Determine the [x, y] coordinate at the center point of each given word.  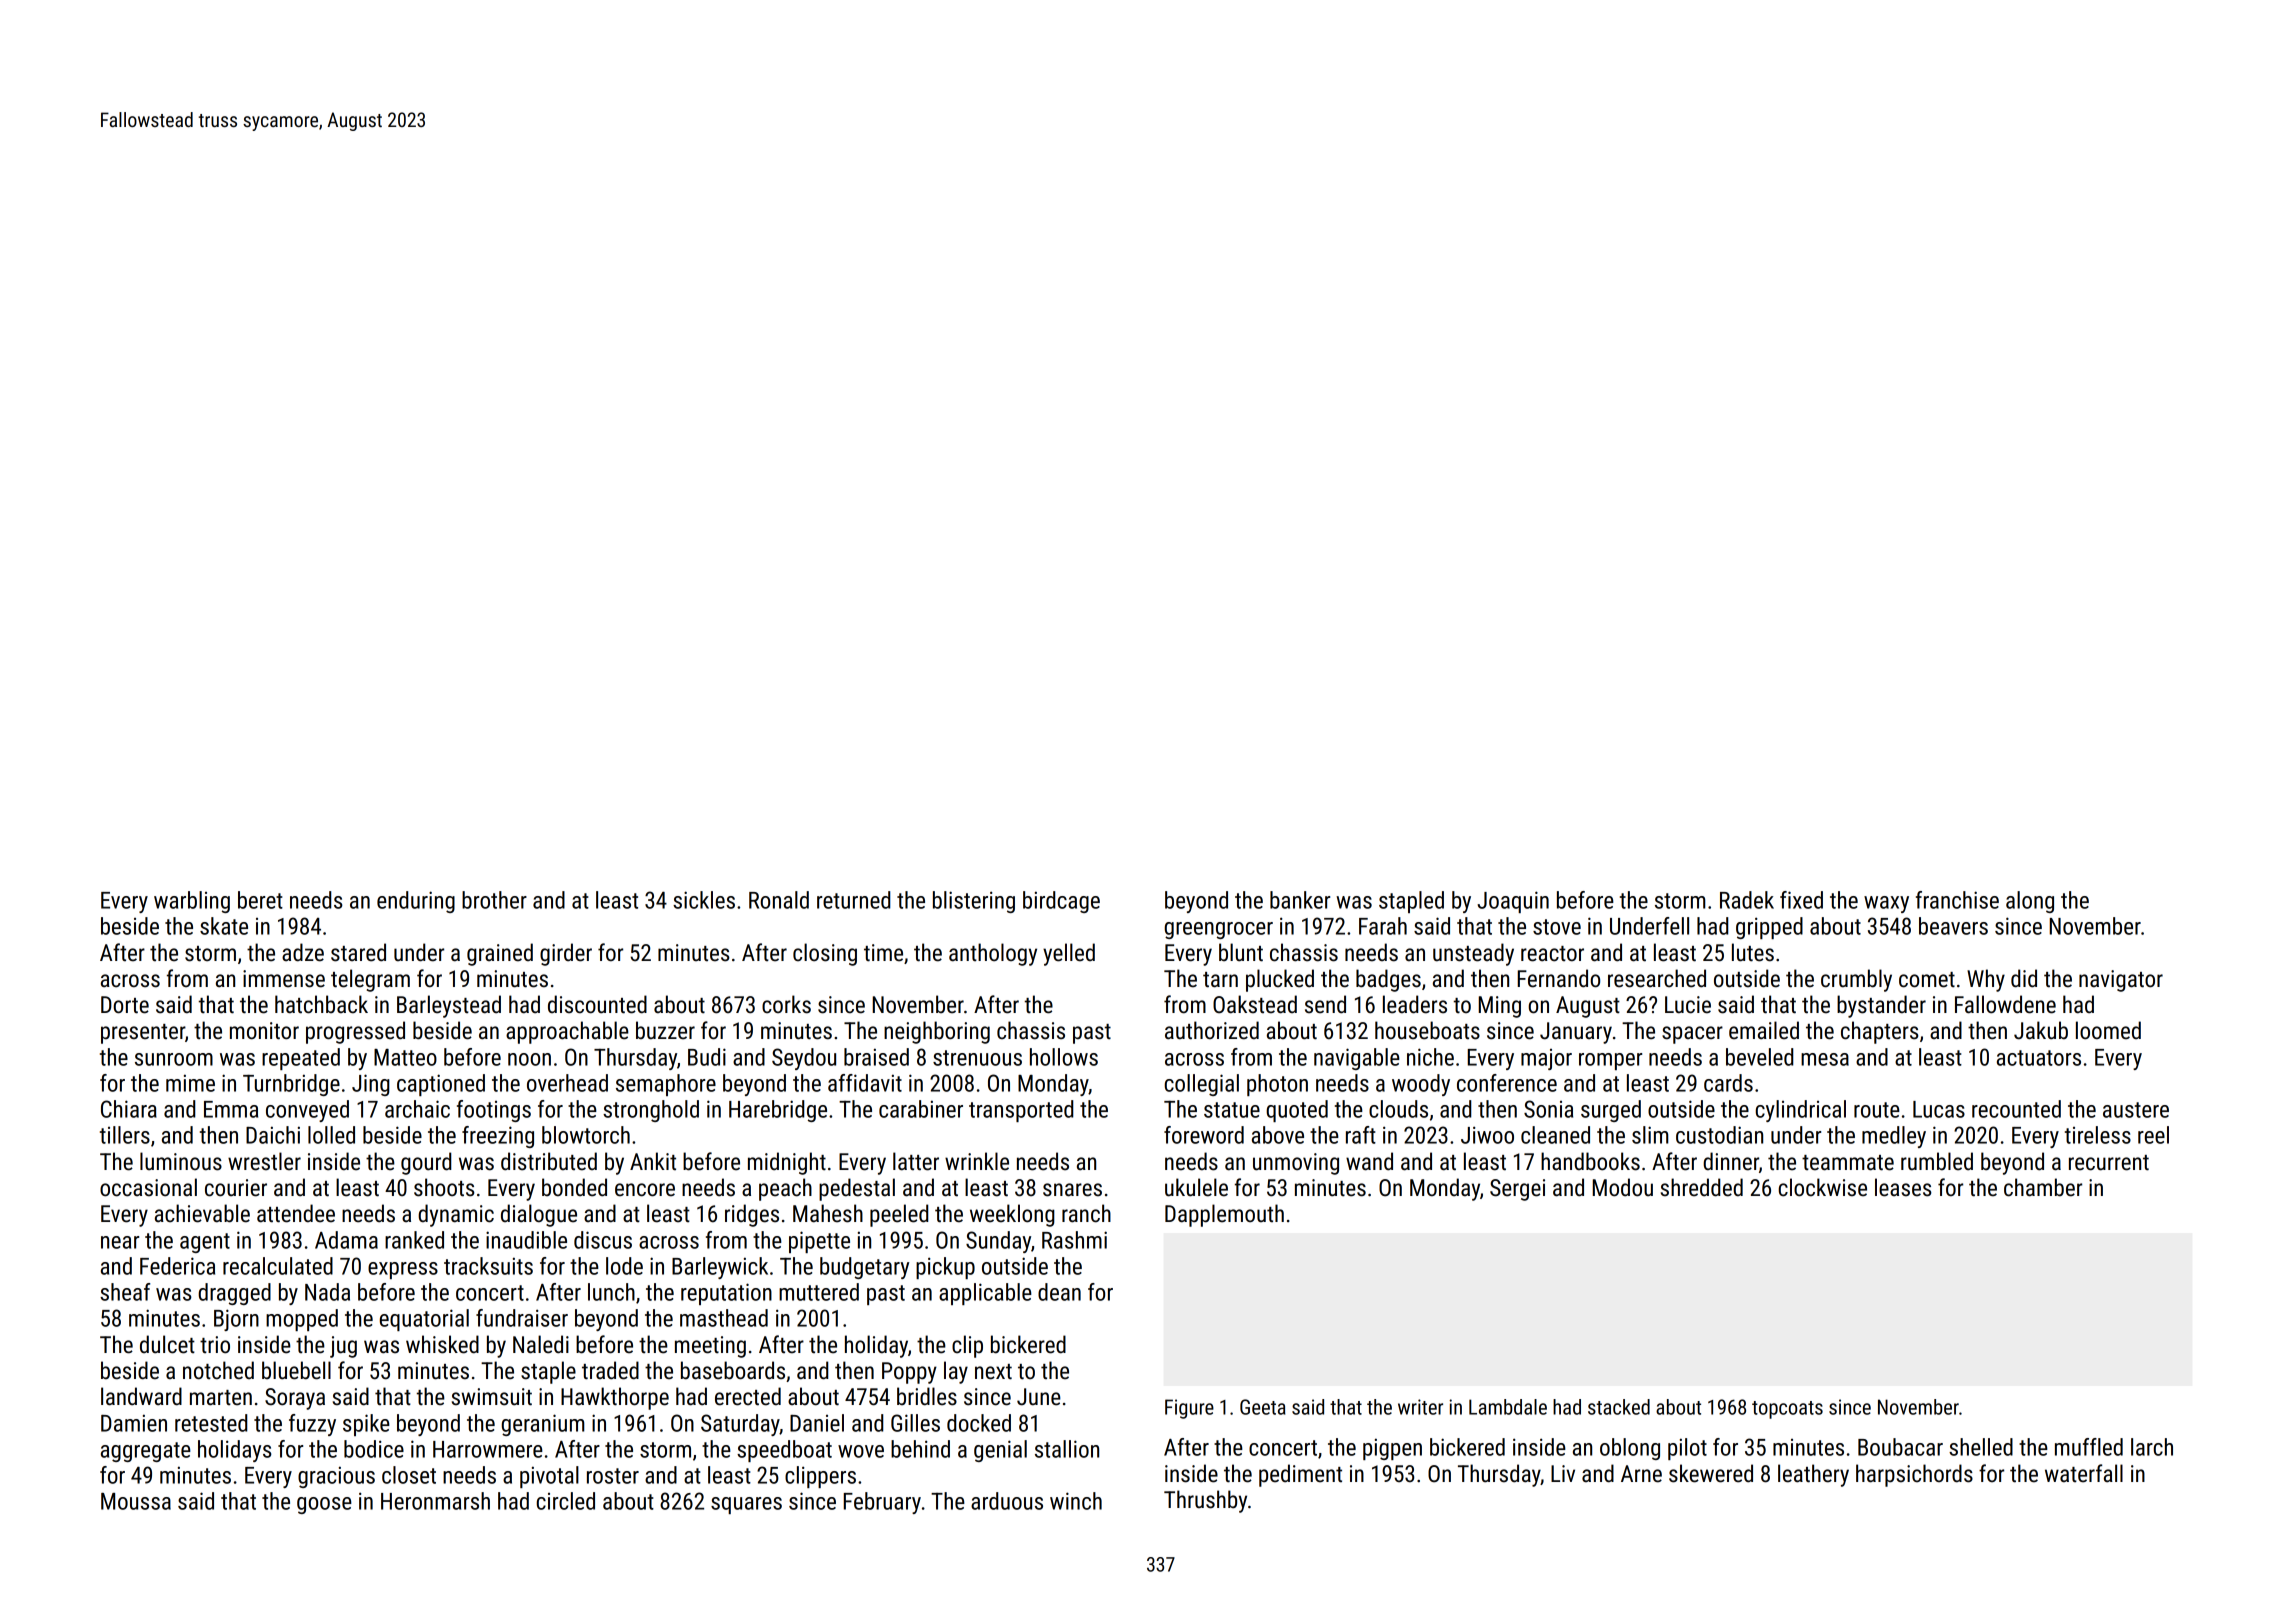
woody [1421, 1085]
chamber [2043, 1187]
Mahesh [828, 1213]
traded [610, 1370]
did [2024, 978]
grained [500, 954]
